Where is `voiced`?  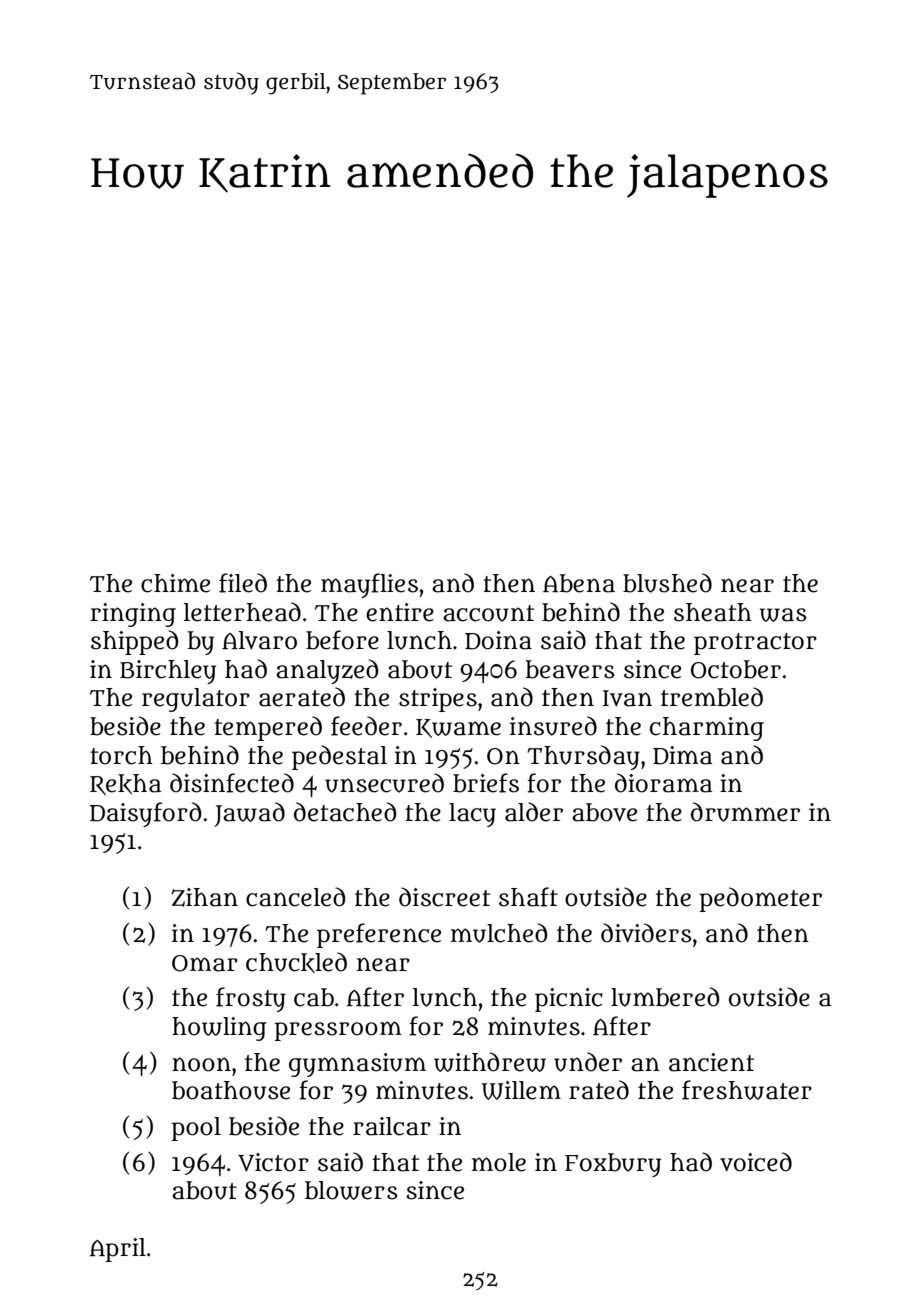 voiced is located at coordinates (756, 1162).
